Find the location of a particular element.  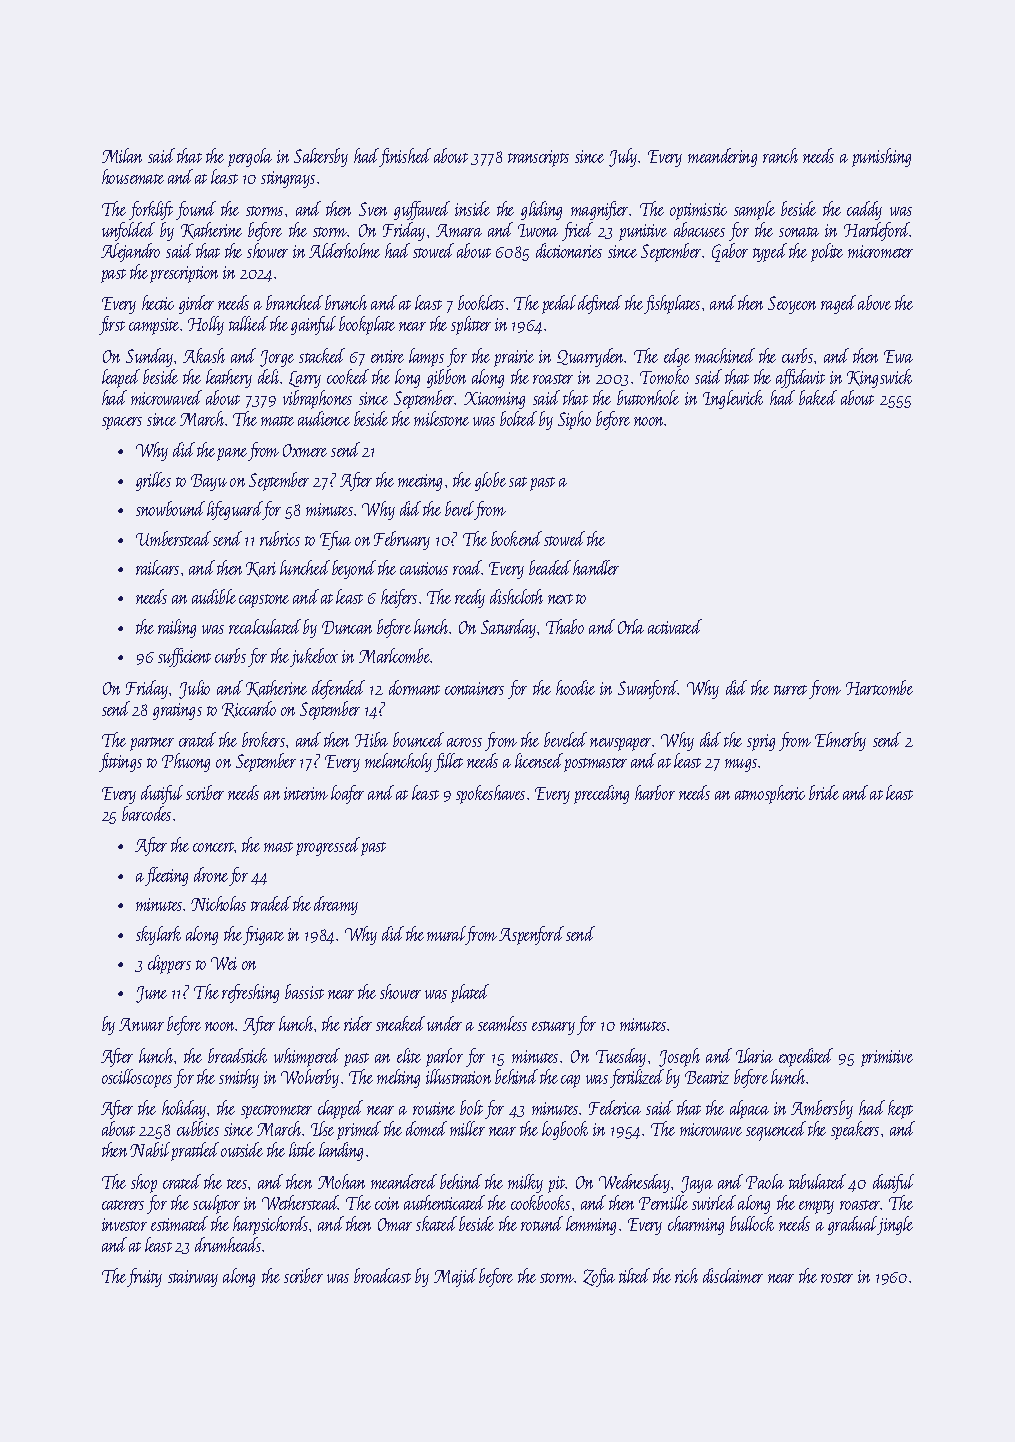

outside is located at coordinates (242, 1149).
